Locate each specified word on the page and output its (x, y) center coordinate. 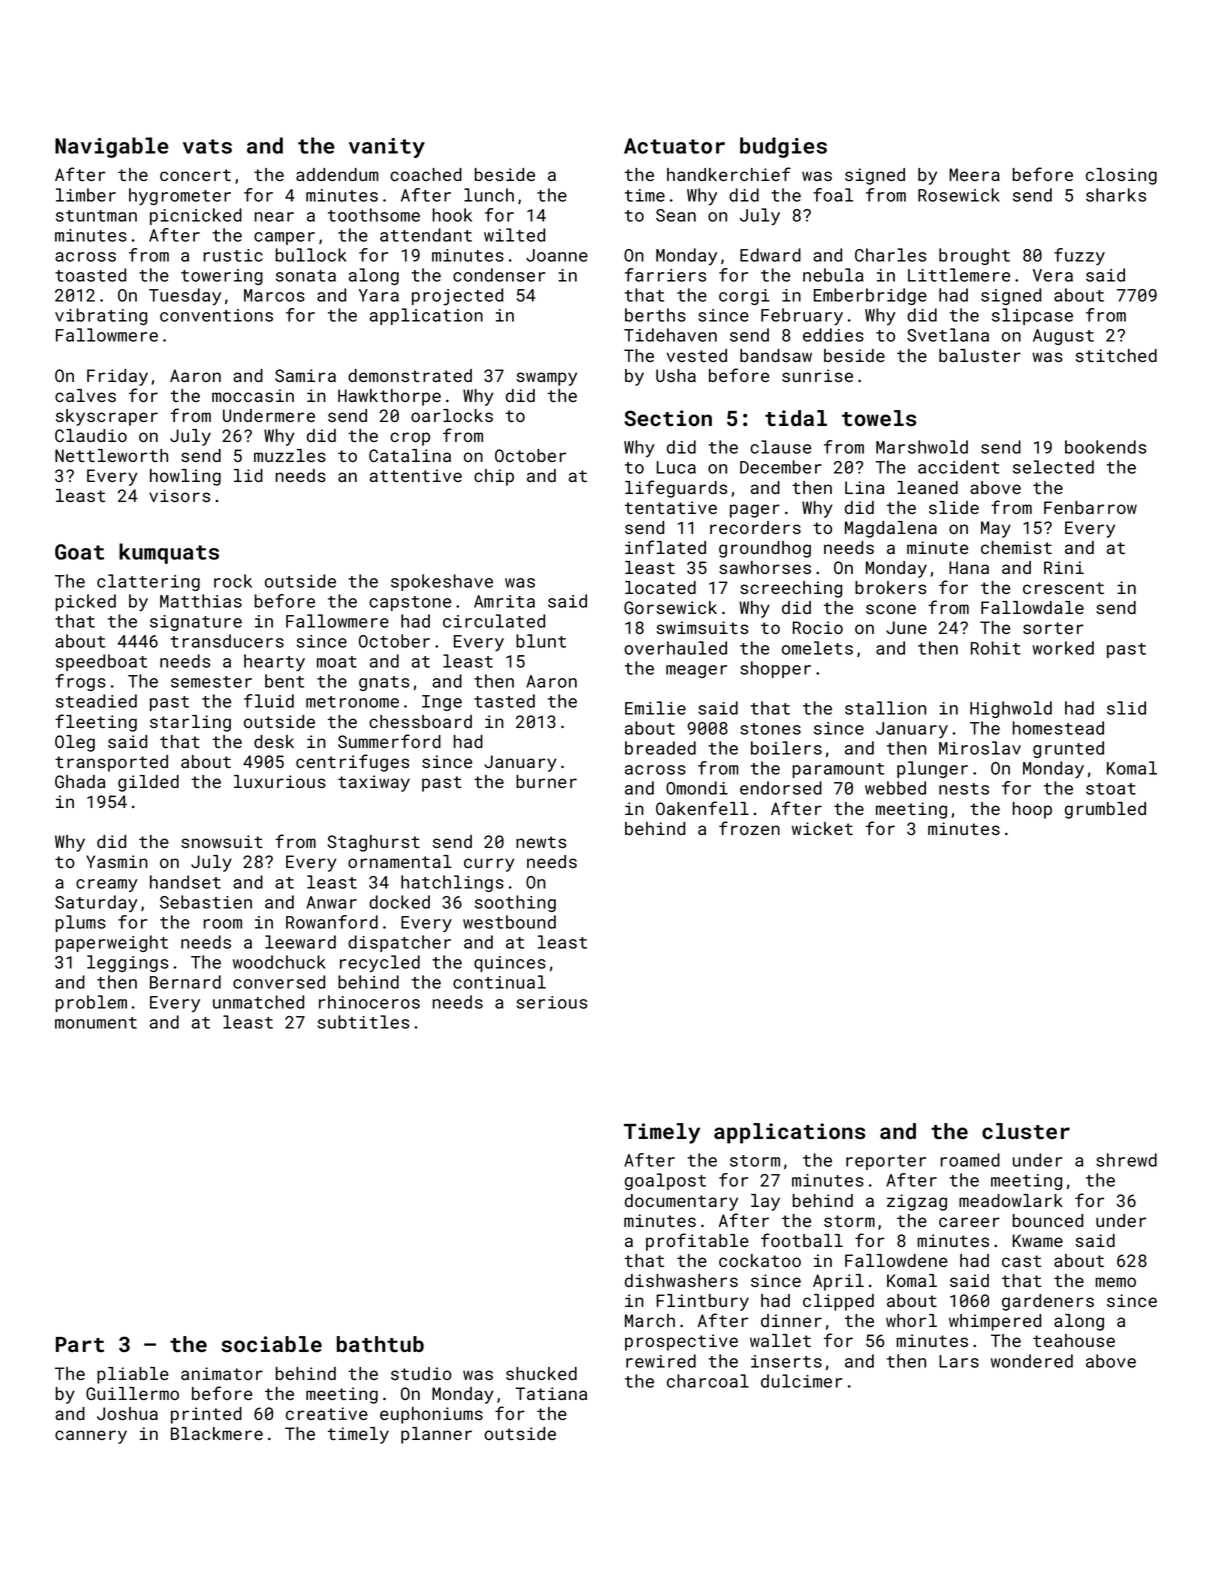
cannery (91, 1437)
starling (190, 723)
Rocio (818, 627)
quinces (510, 964)
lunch (489, 195)
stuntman (96, 216)
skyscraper (107, 417)
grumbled (1105, 810)
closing (1121, 176)
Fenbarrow (1090, 507)
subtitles (363, 1022)
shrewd (1126, 1160)
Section (668, 418)
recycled (380, 964)
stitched (1116, 355)
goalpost (665, 1181)
